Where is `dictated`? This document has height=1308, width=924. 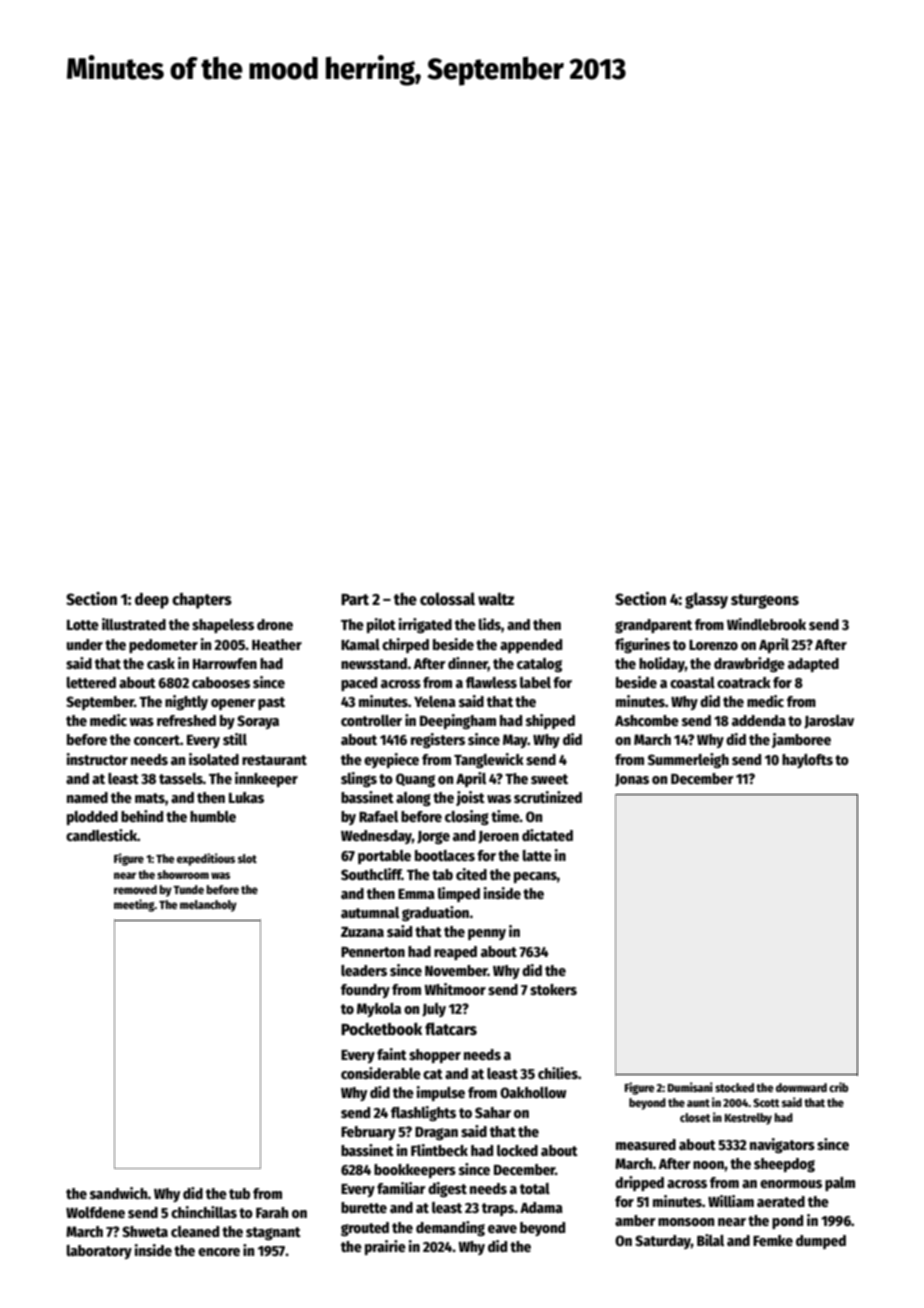
dictated is located at coordinates (547, 835).
